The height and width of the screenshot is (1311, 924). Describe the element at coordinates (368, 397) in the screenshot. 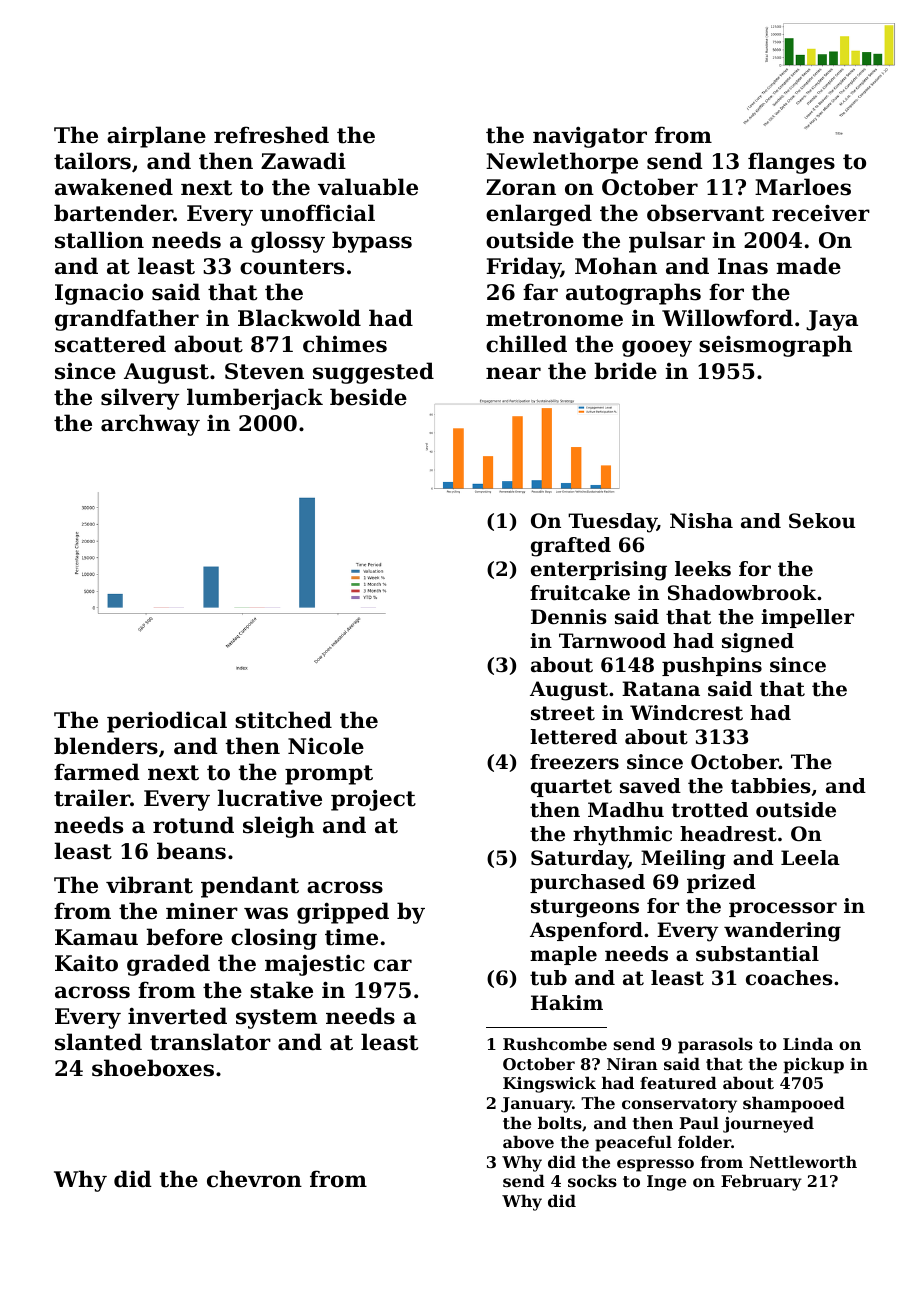

I see `beside` at that location.
